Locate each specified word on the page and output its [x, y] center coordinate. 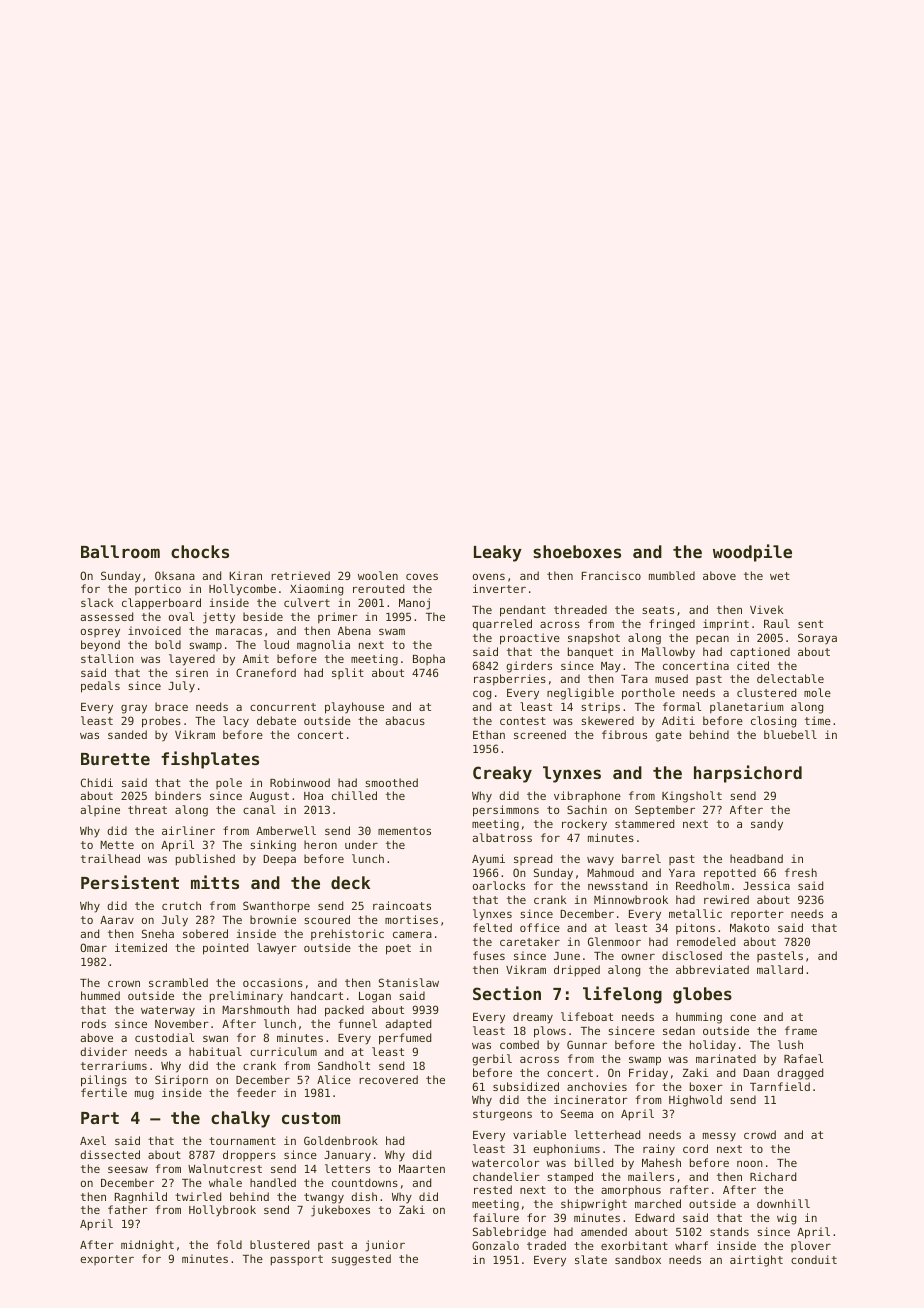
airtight [756, 1261]
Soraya [817, 639]
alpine [100, 810]
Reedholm [702, 885]
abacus [405, 720]
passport [297, 1260]
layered [192, 660]
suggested [361, 1260]
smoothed [391, 782]
